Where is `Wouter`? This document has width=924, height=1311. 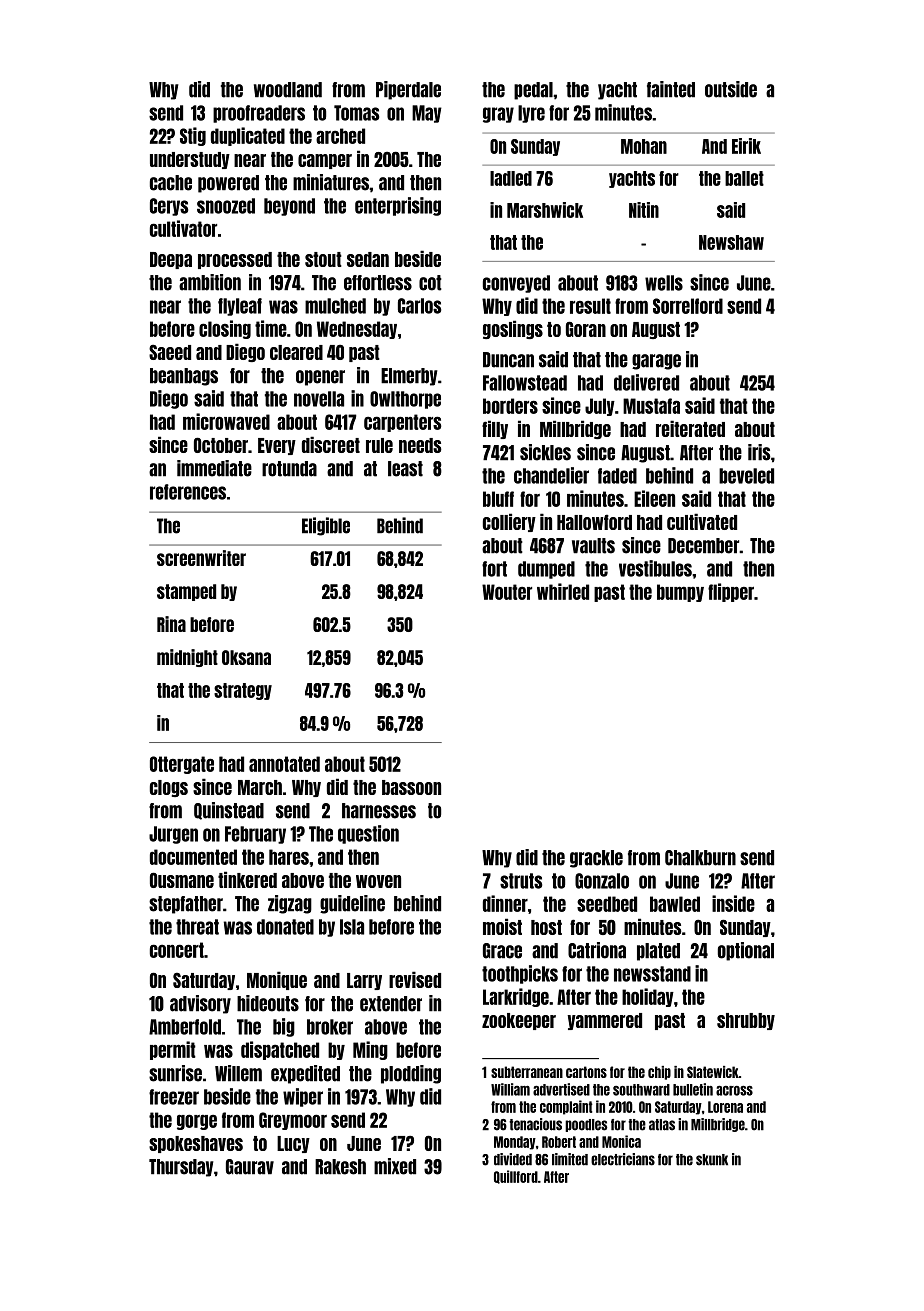
Wouter is located at coordinates (507, 592).
